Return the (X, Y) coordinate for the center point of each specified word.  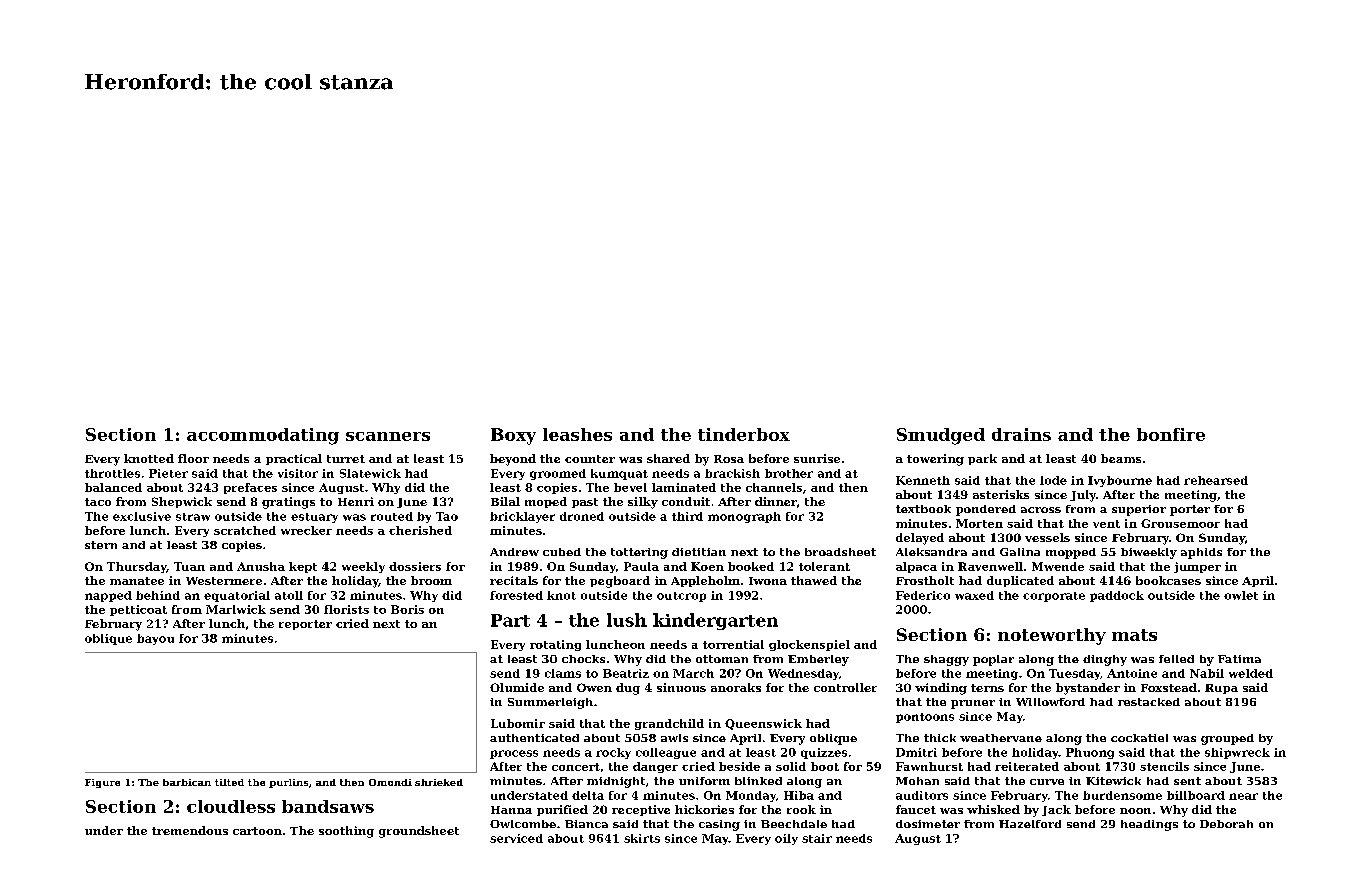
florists (346, 609)
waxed (974, 595)
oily (786, 839)
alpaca (916, 567)
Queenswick (763, 724)
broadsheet (840, 552)
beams (1121, 458)
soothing (346, 832)
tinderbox (744, 434)
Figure (102, 783)
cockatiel (1139, 738)
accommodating (263, 436)
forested (516, 595)
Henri (356, 501)
